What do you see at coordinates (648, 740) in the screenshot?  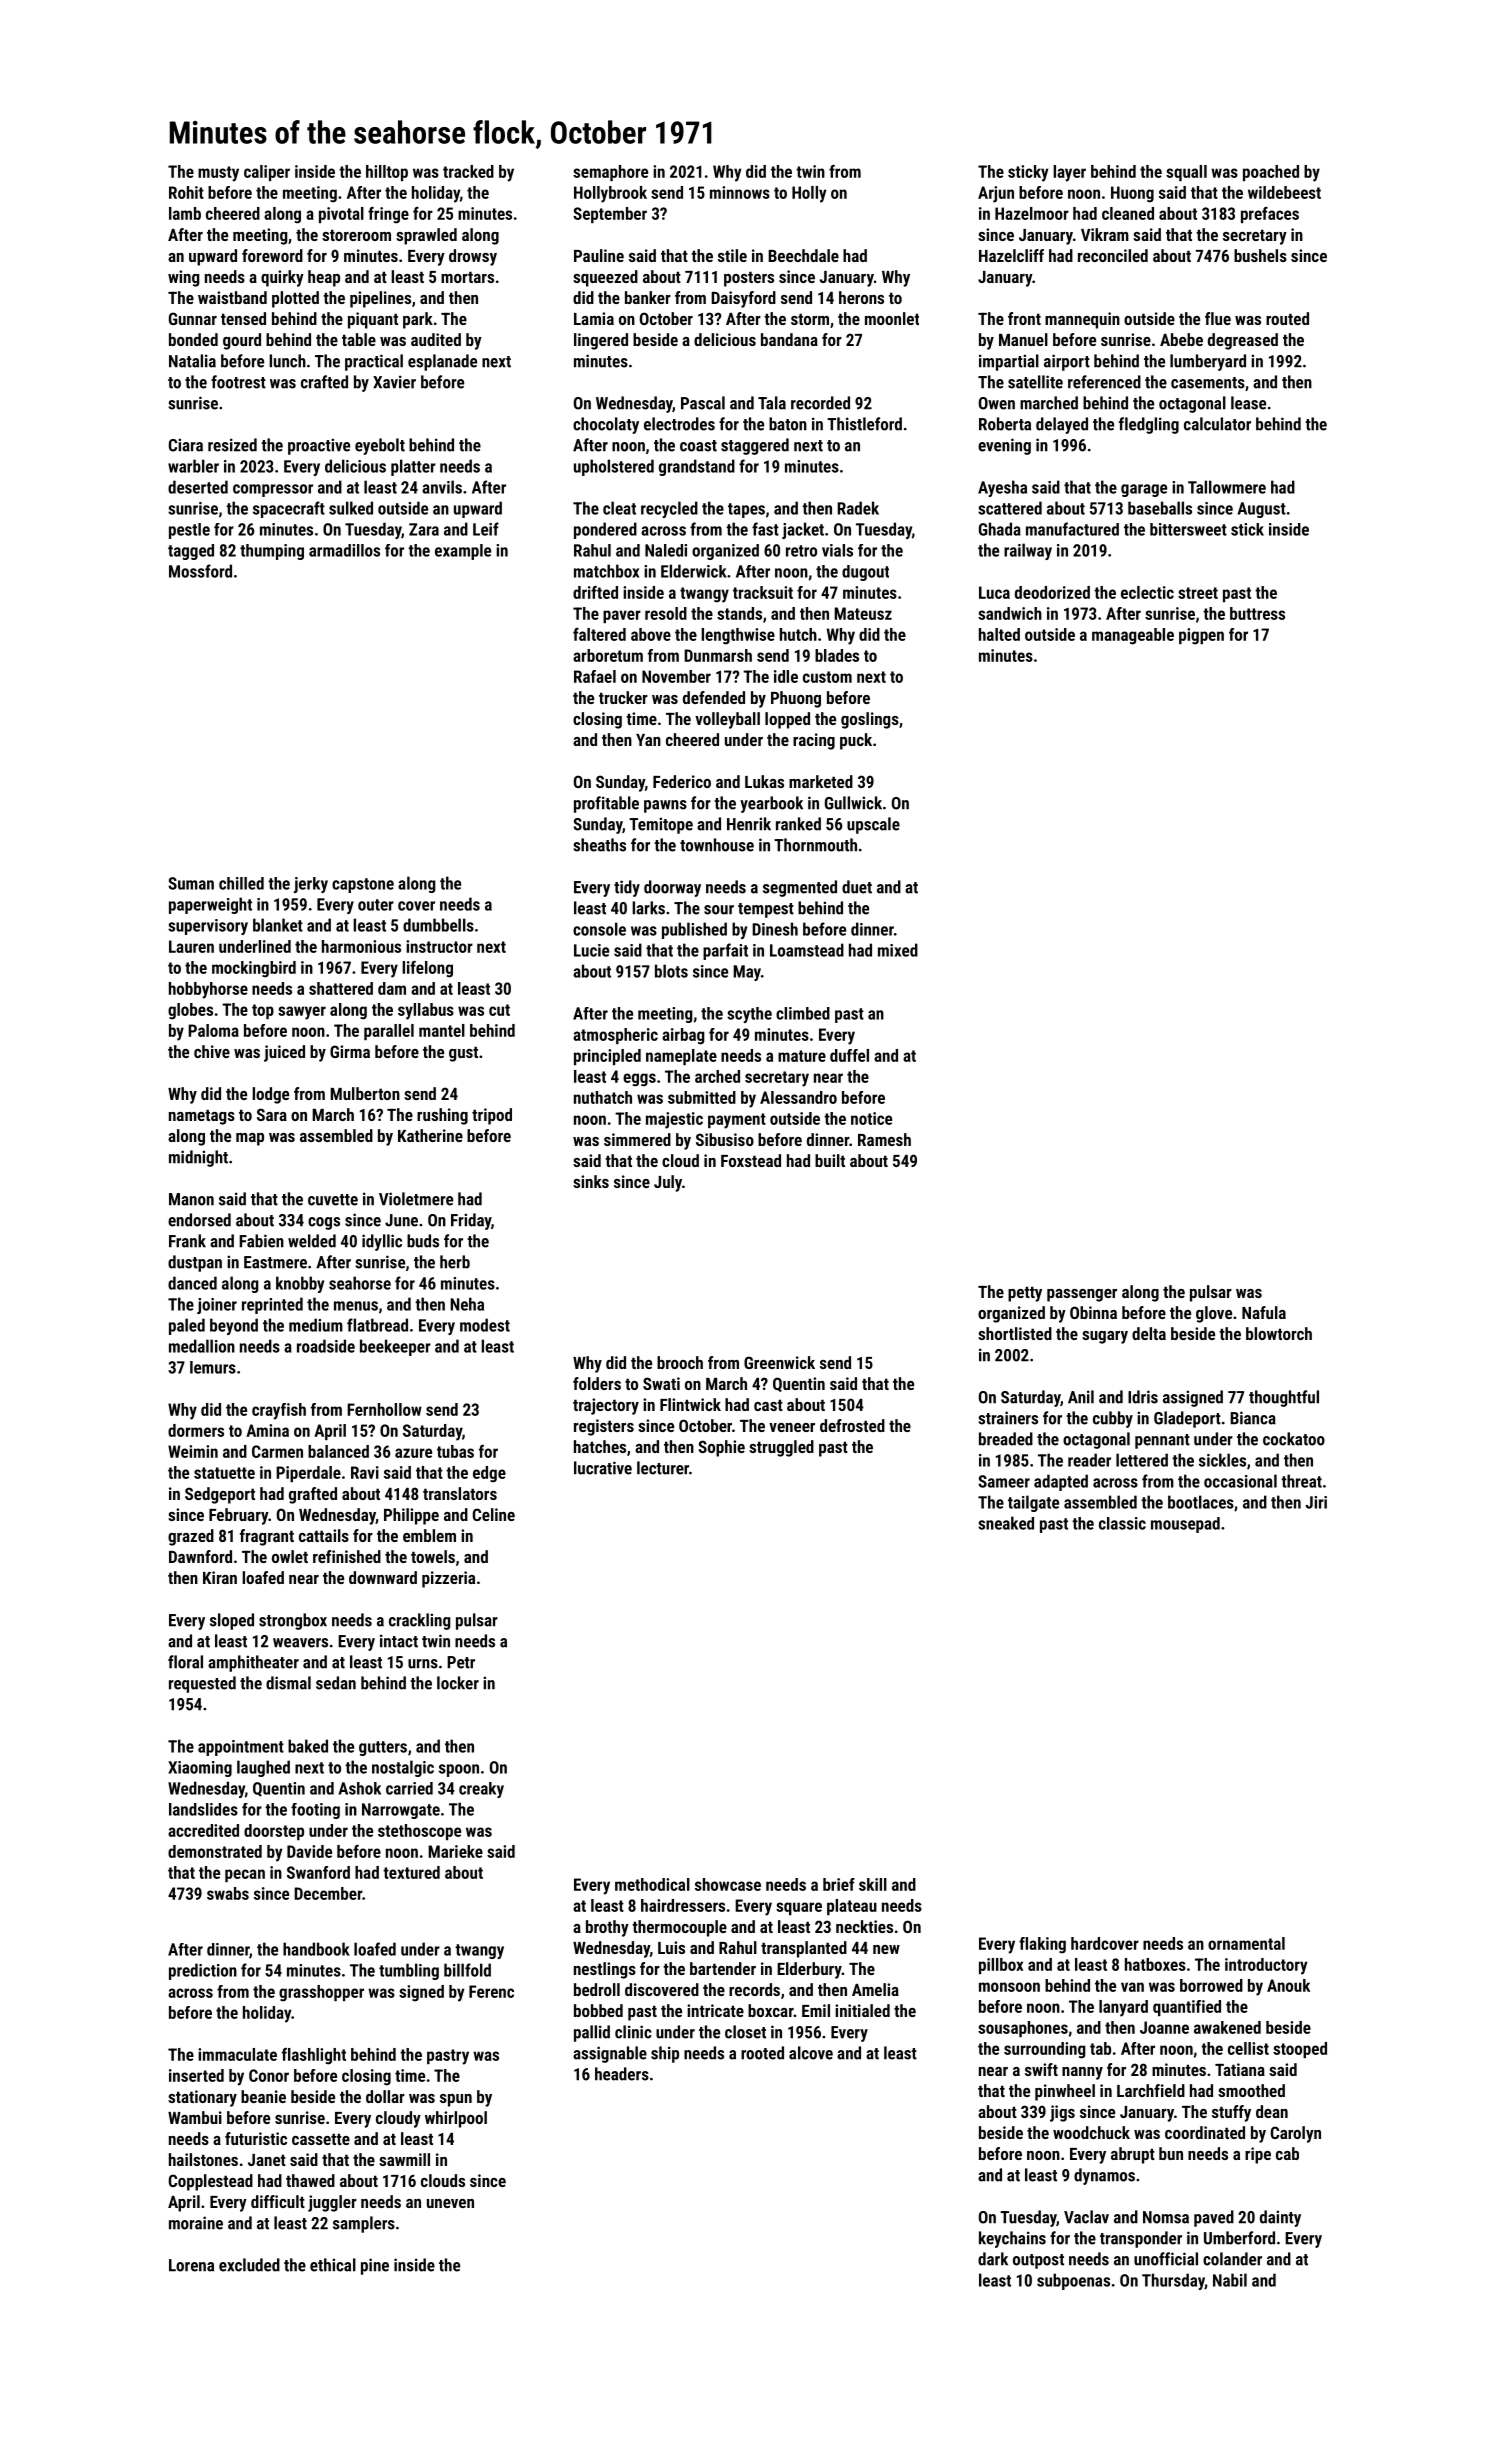 I see `Yan` at bounding box center [648, 740].
